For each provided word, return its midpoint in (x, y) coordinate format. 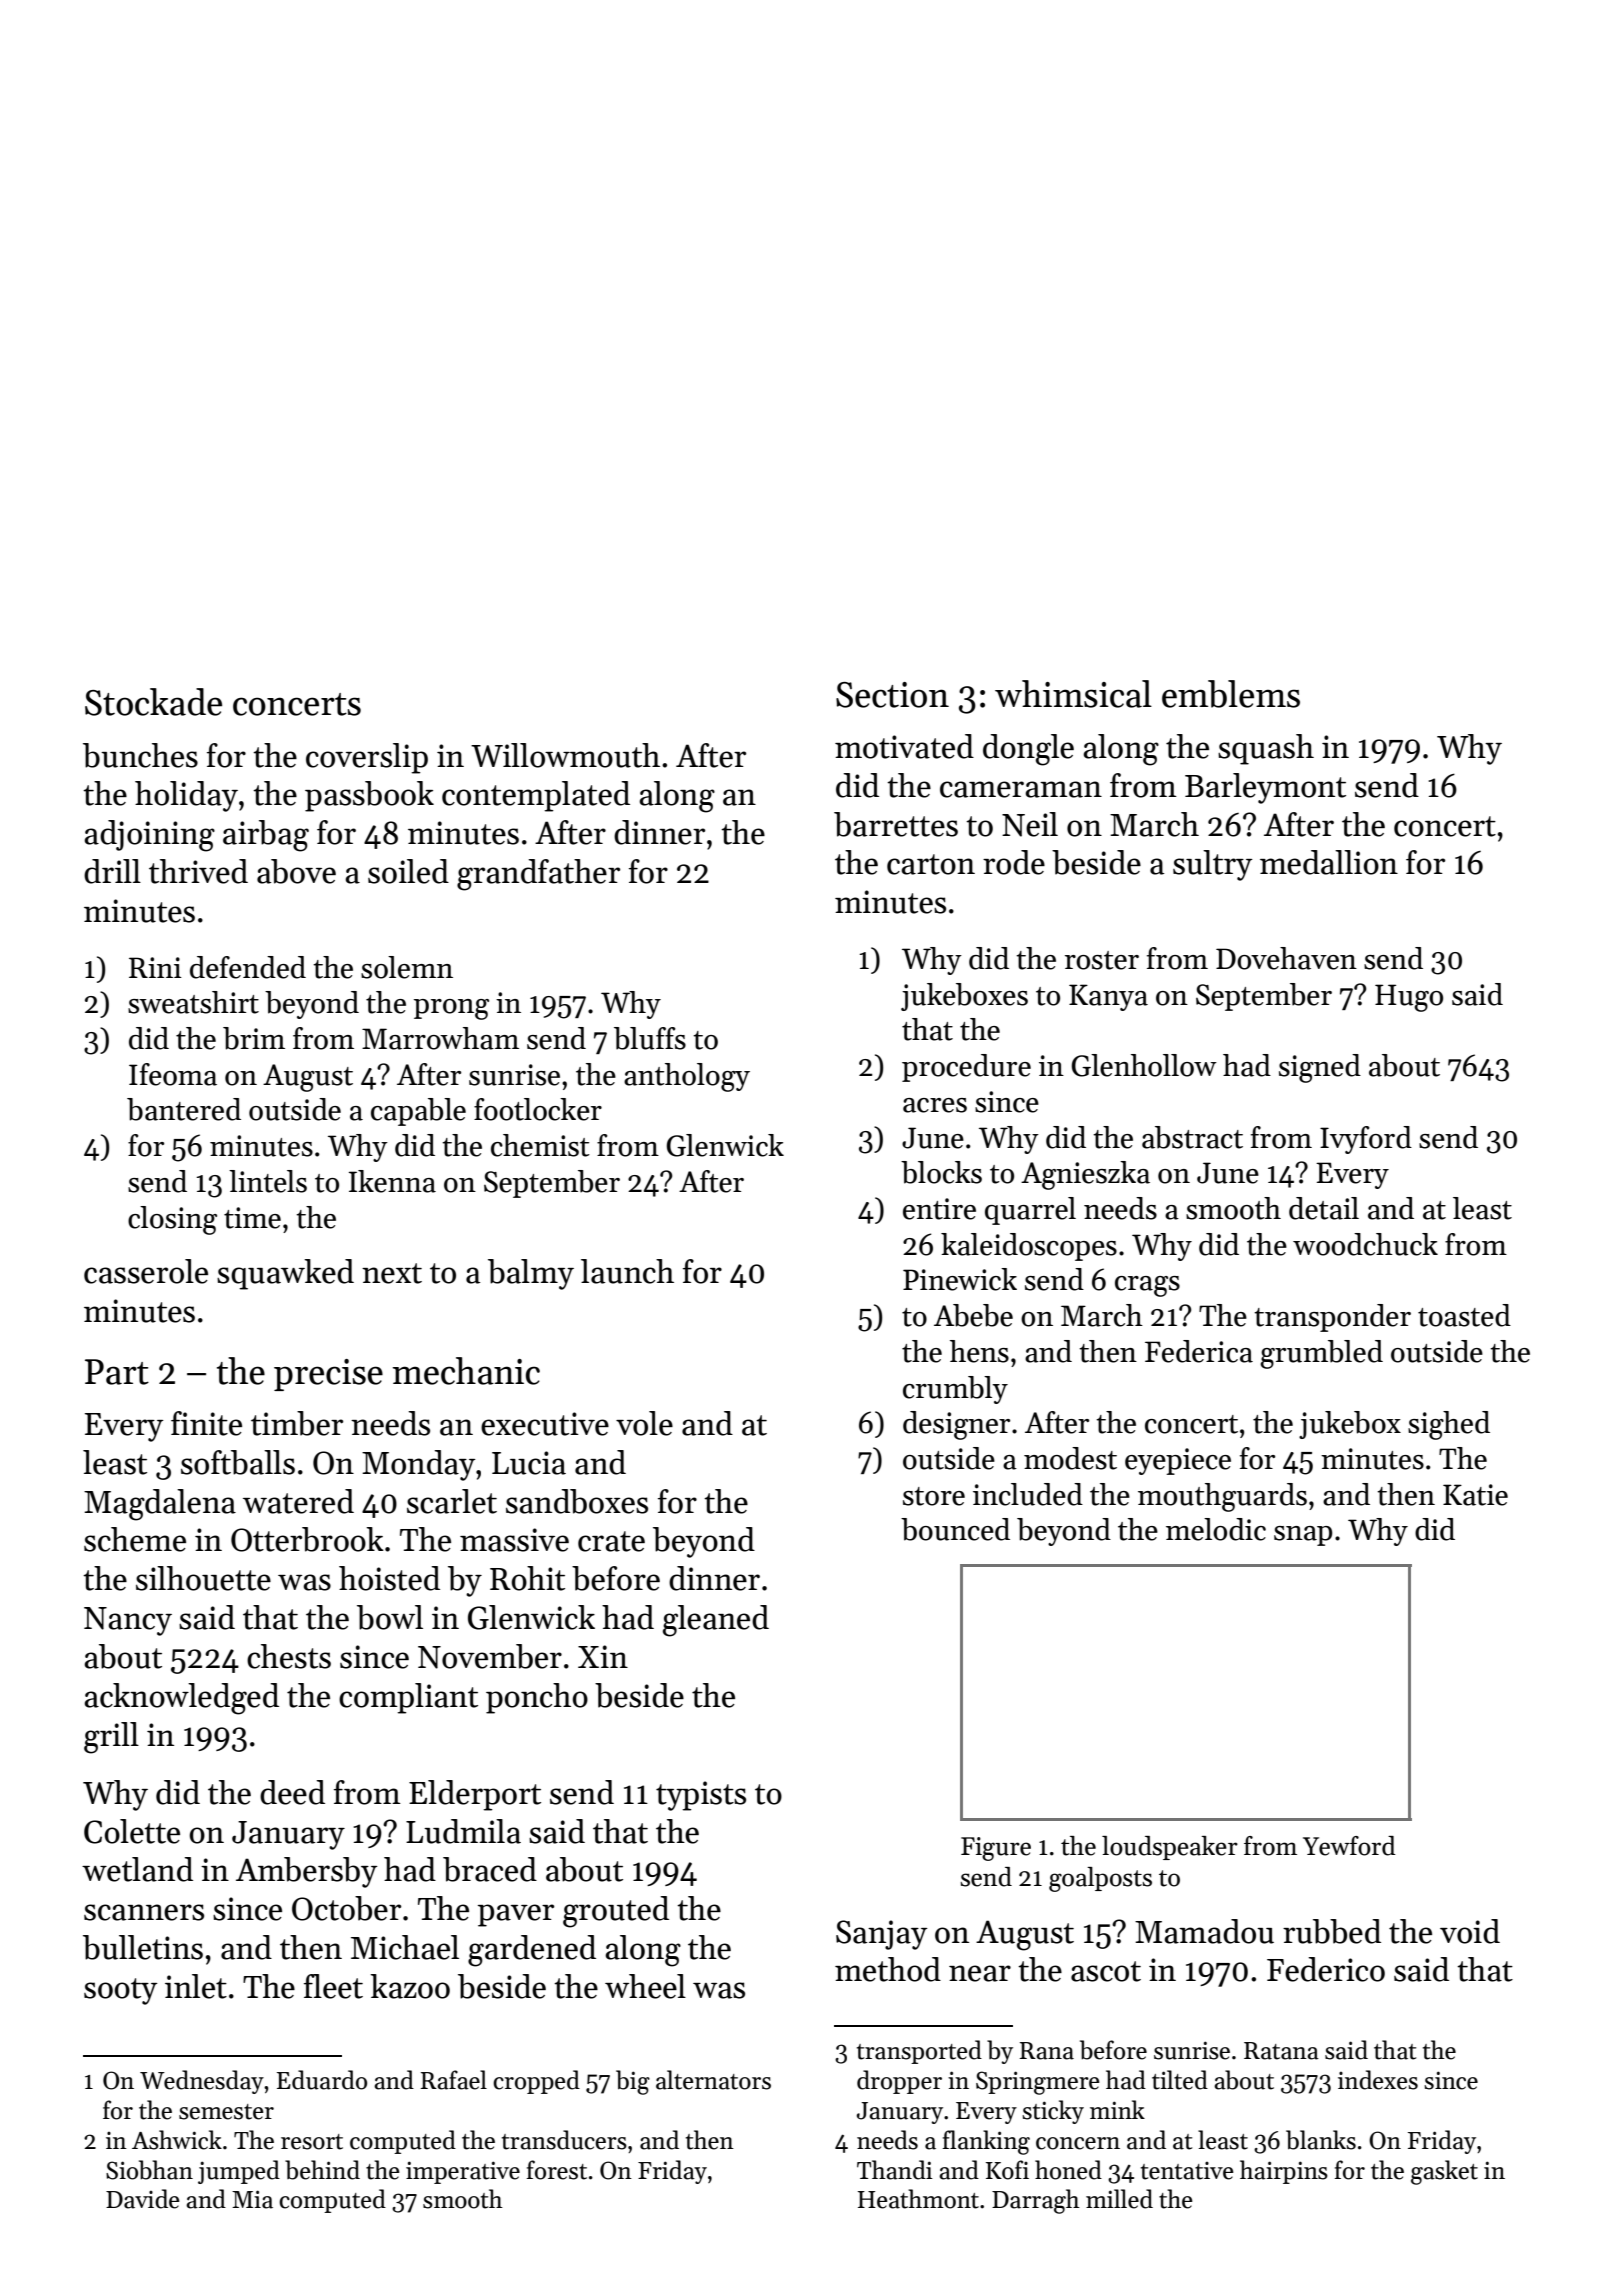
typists (701, 1796)
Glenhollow (1144, 1065)
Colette (132, 1831)
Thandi (895, 2170)
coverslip (367, 758)
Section (892, 695)
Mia (252, 2199)
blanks (1321, 2140)
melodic (1216, 1529)
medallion (1329, 862)
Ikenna (392, 1181)
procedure (966, 1068)
